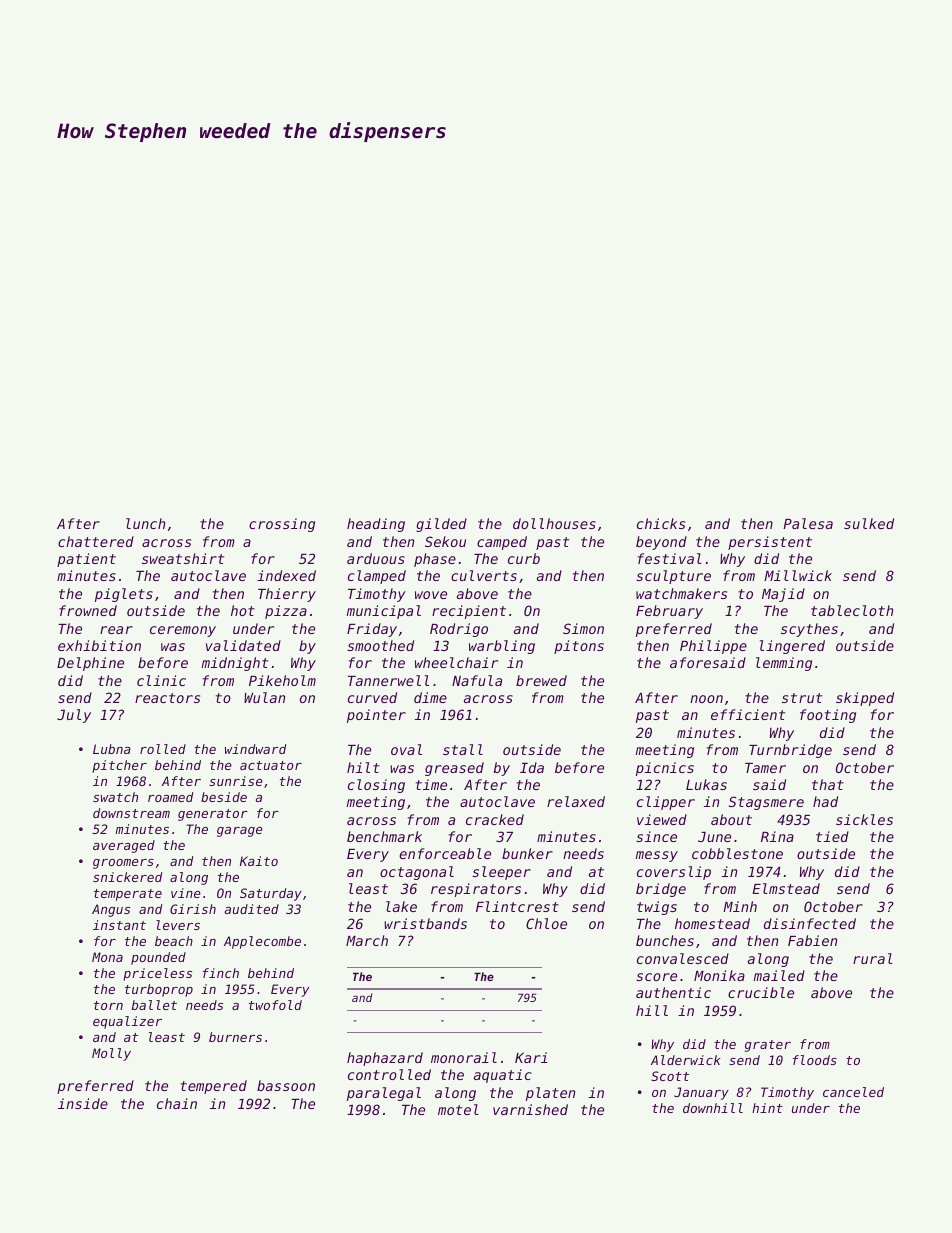  What do you see at coordinates (145, 523) in the page?
I see `lunch` at bounding box center [145, 523].
